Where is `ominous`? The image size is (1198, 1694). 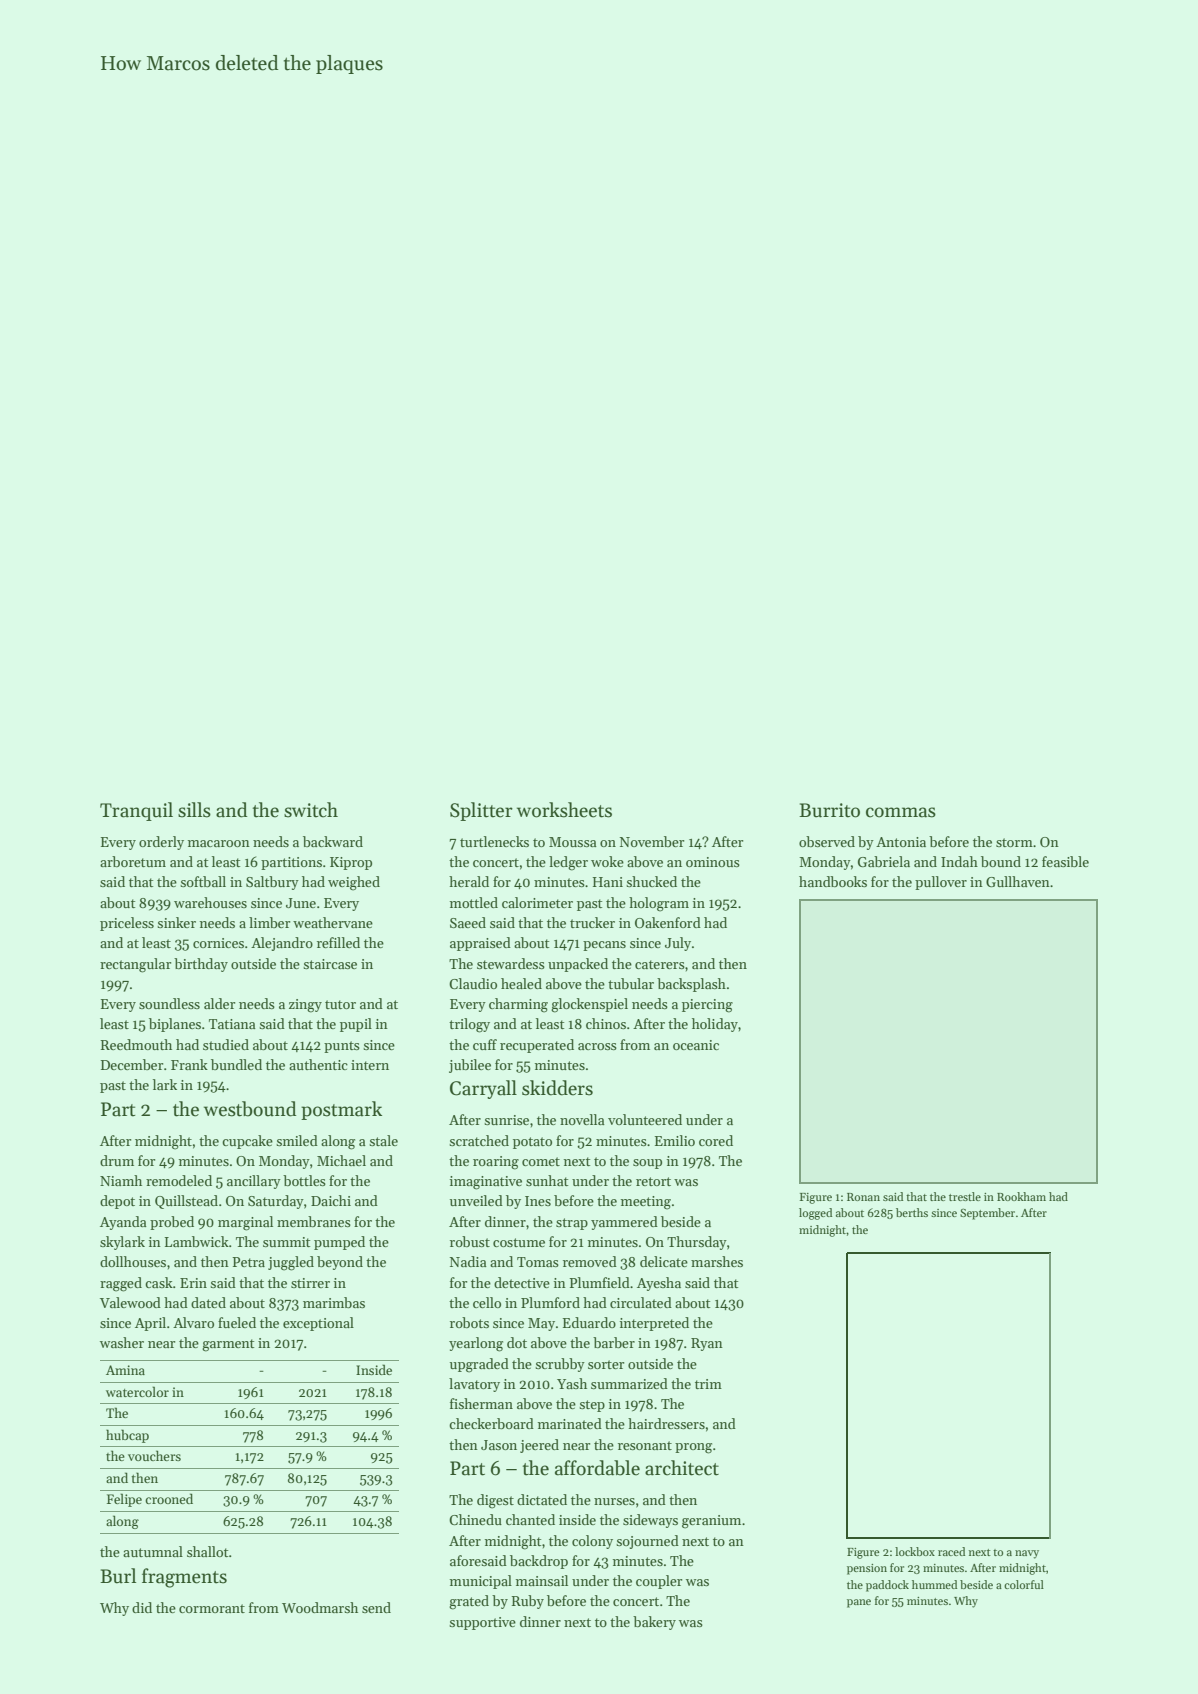 ominous is located at coordinates (713, 862).
